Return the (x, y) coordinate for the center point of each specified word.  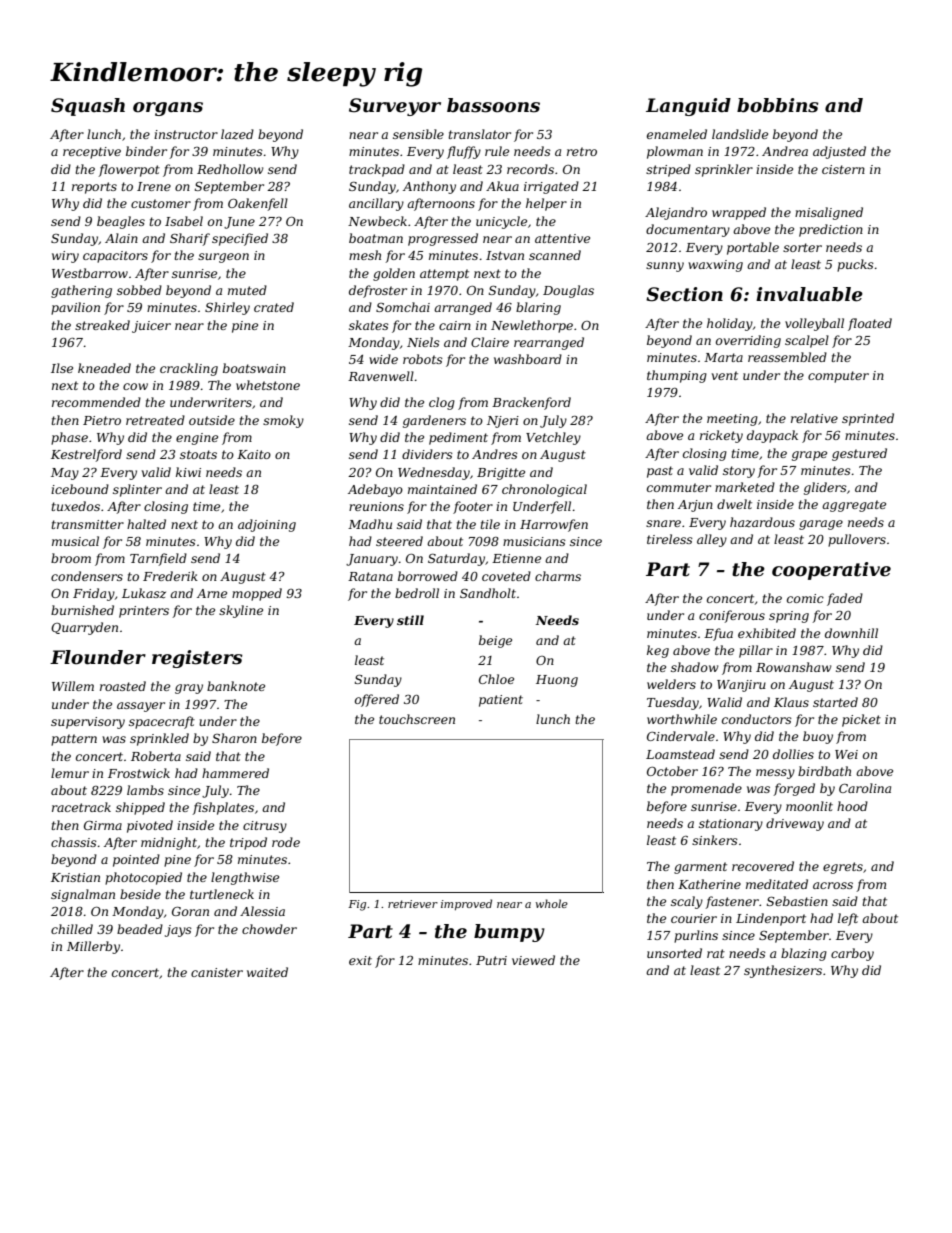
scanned (555, 255)
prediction (831, 230)
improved (466, 904)
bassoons (493, 105)
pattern (74, 740)
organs (168, 109)
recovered (763, 866)
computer (838, 377)
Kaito (254, 454)
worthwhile (682, 719)
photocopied (143, 878)
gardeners (434, 421)
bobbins (778, 105)
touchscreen (417, 719)
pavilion (75, 308)
